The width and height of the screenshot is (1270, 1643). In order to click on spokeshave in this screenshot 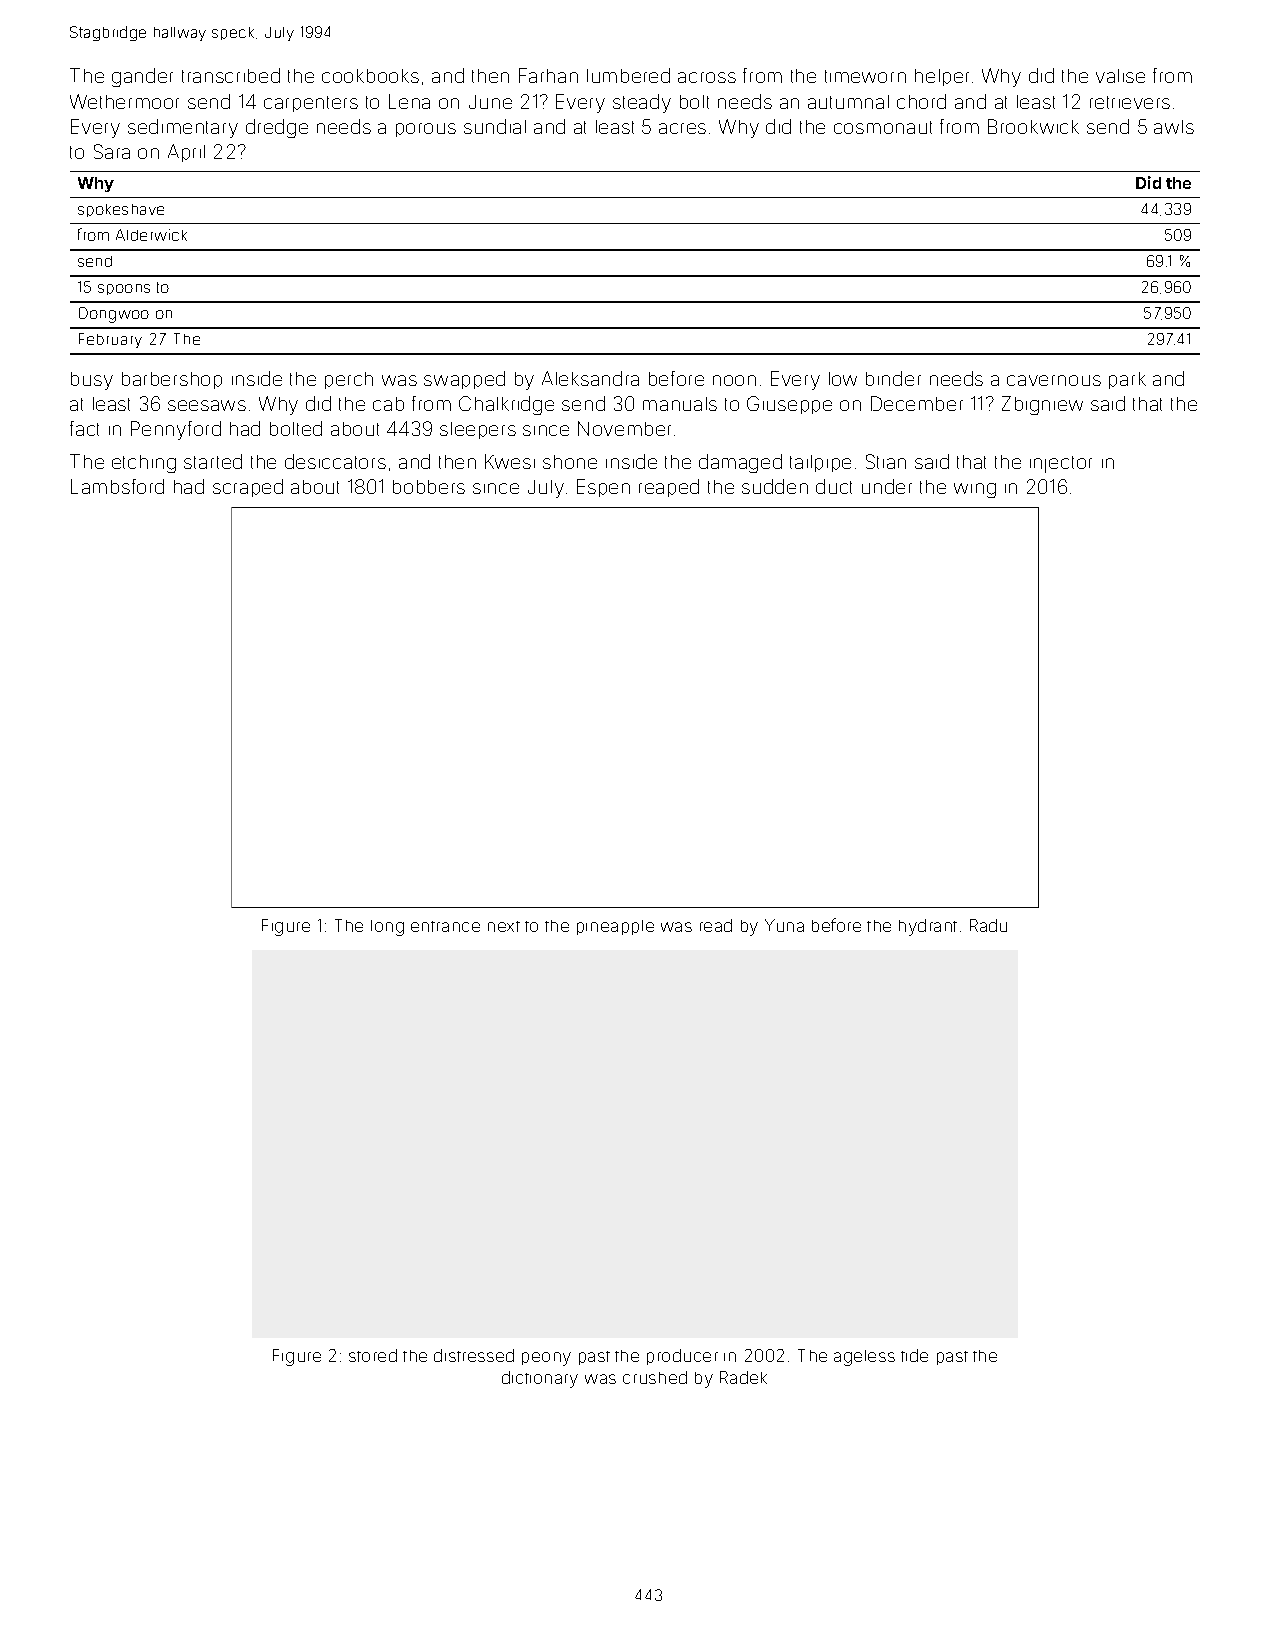, I will do `click(121, 210)`.
